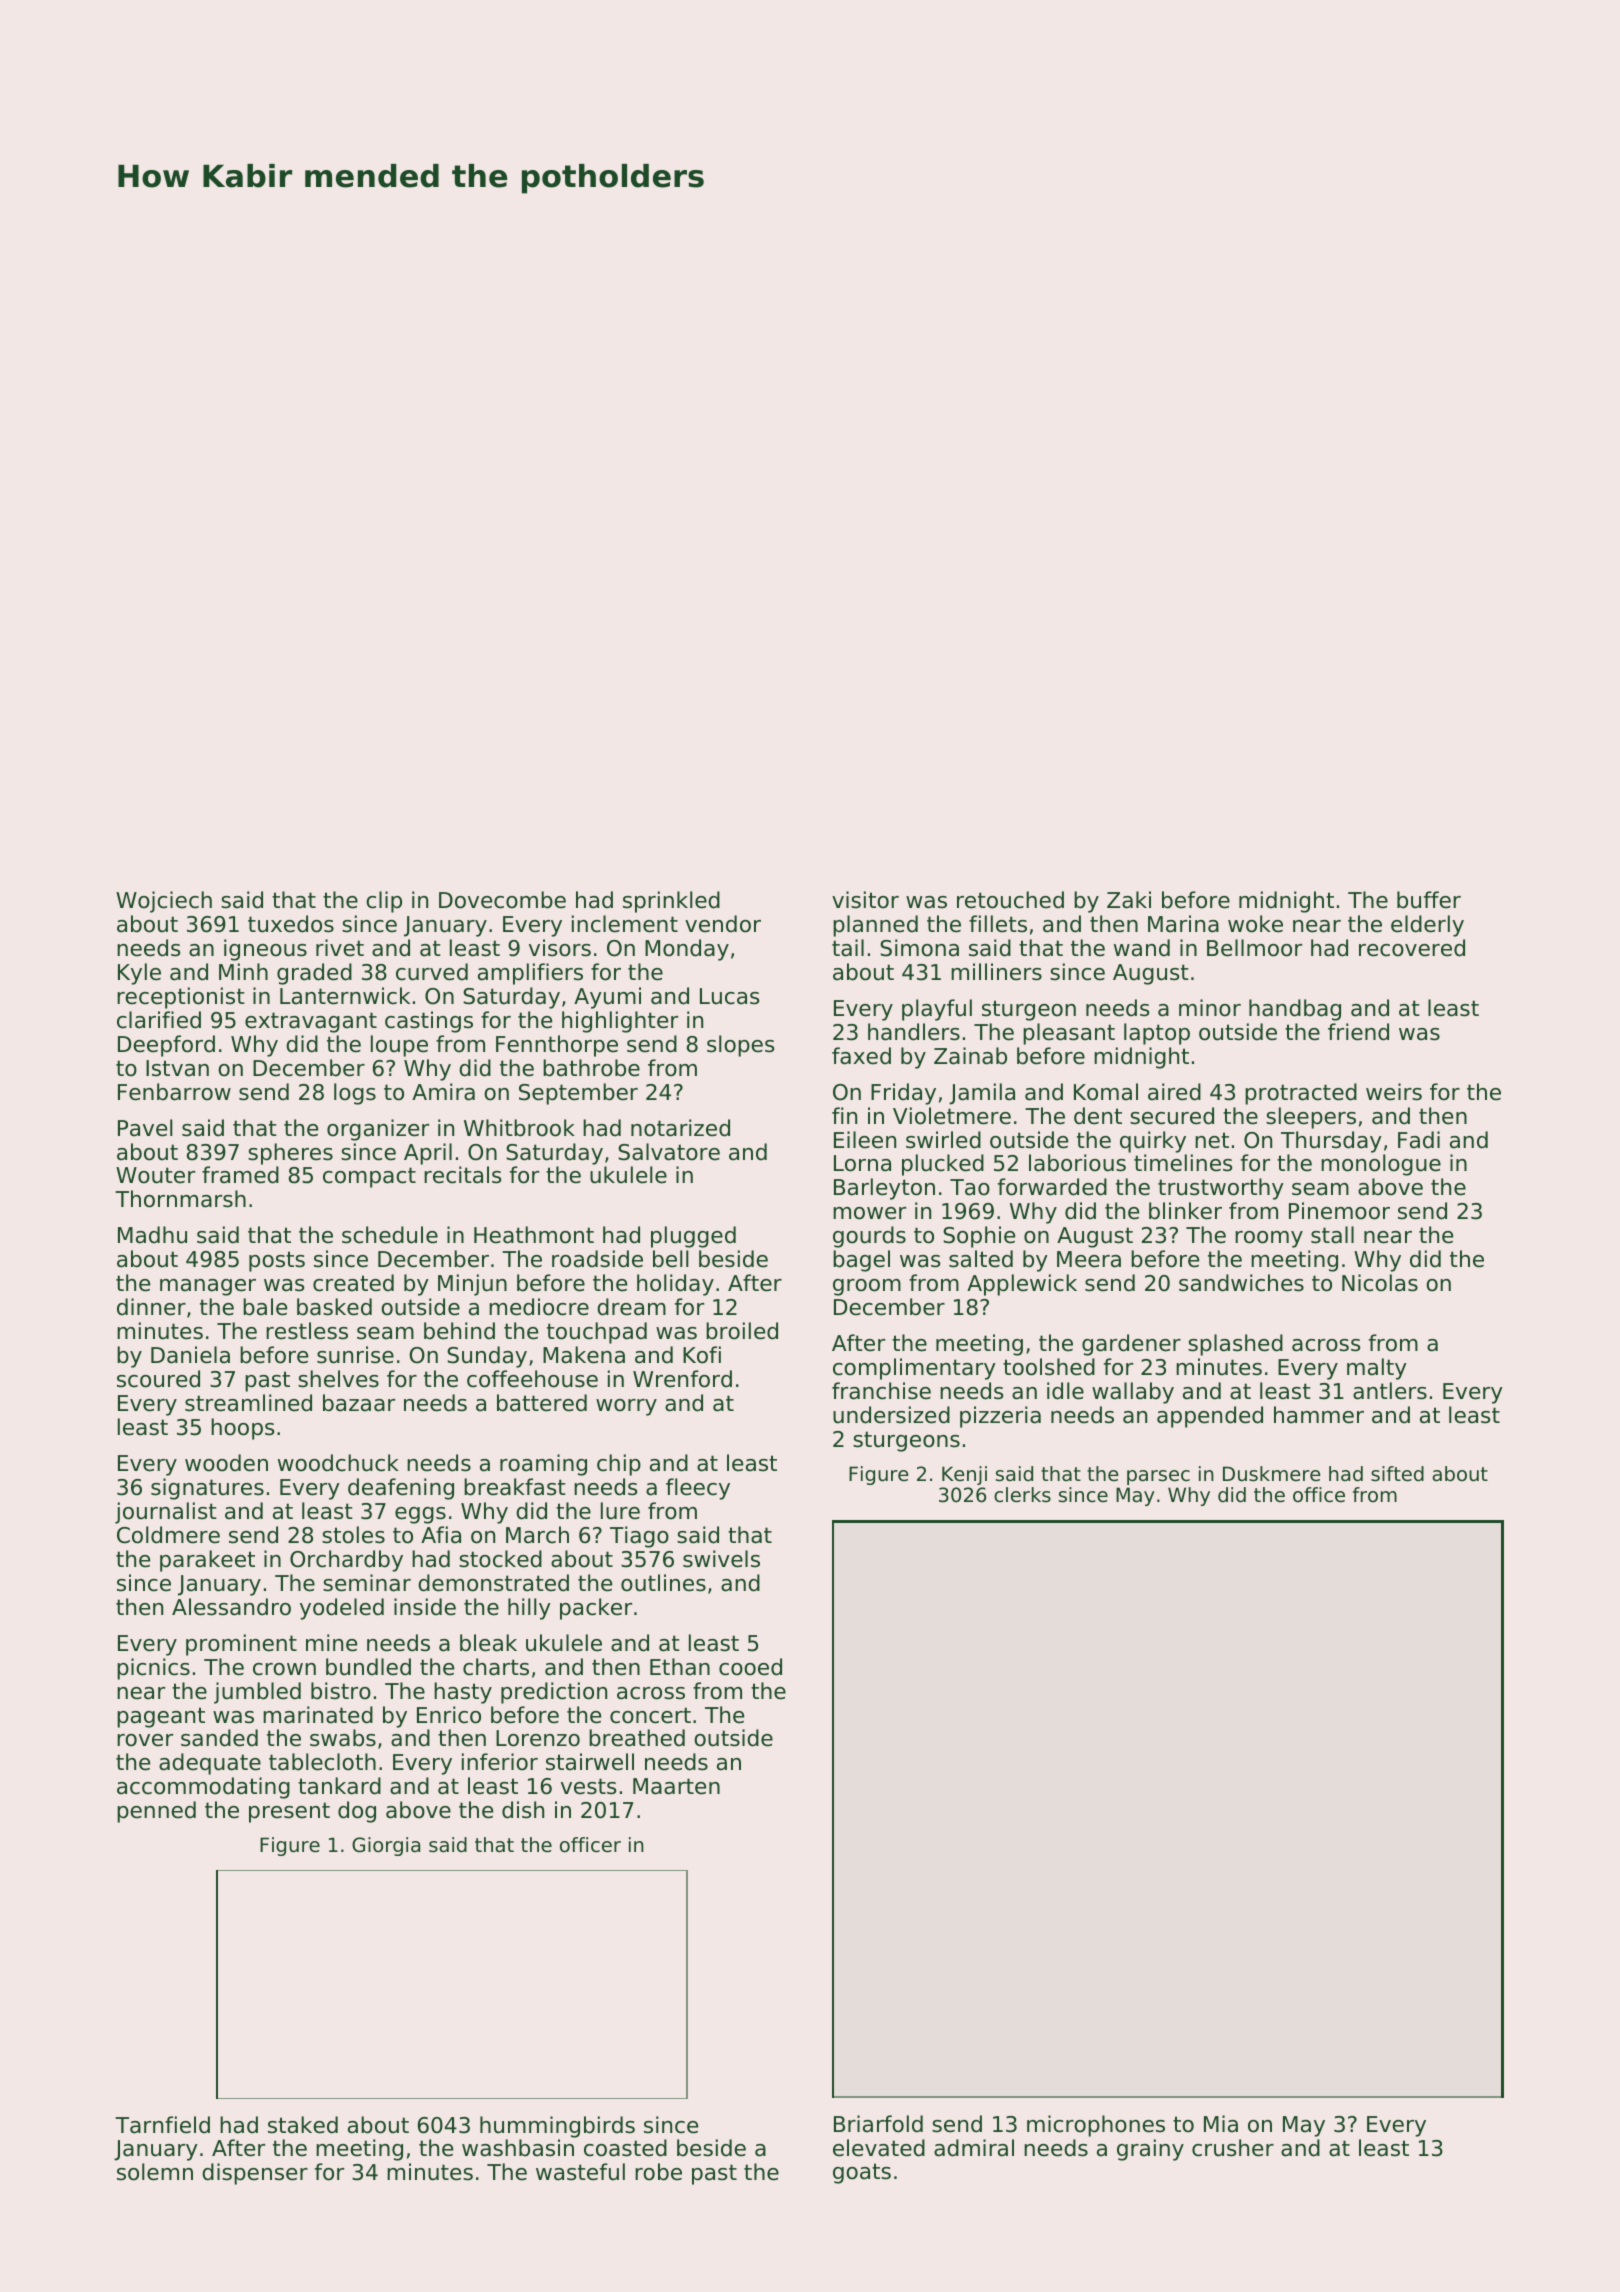 The image size is (1620, 2292). What do you see at coordinates (164, 902) in the page?
I see `Wojciech` at bounding box center [164, 902].
